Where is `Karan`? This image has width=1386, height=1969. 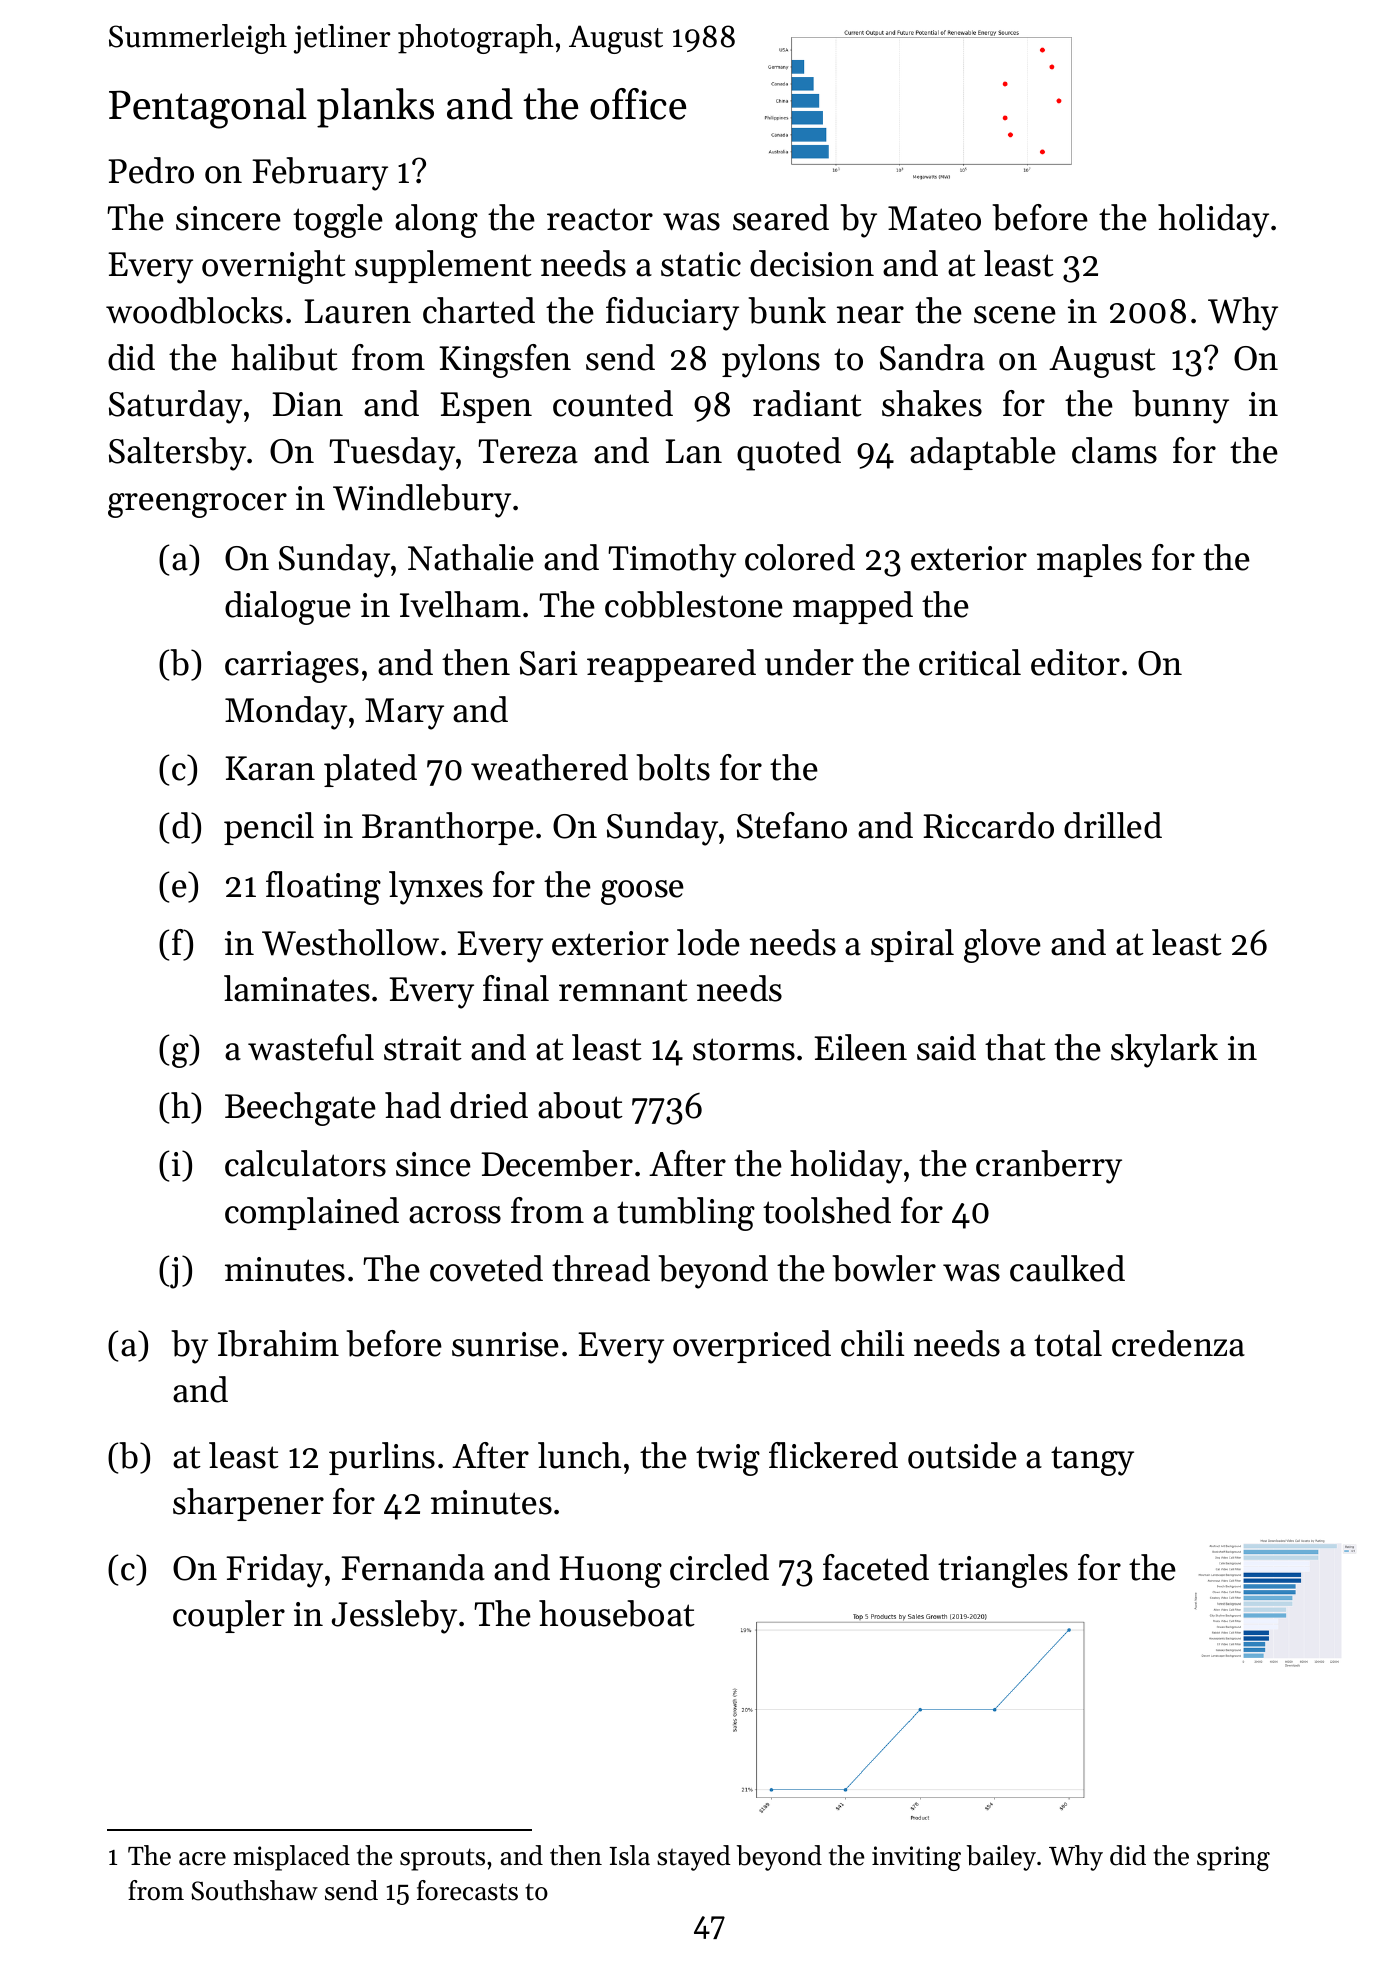
Karan is located at coordinates (270, 768).
